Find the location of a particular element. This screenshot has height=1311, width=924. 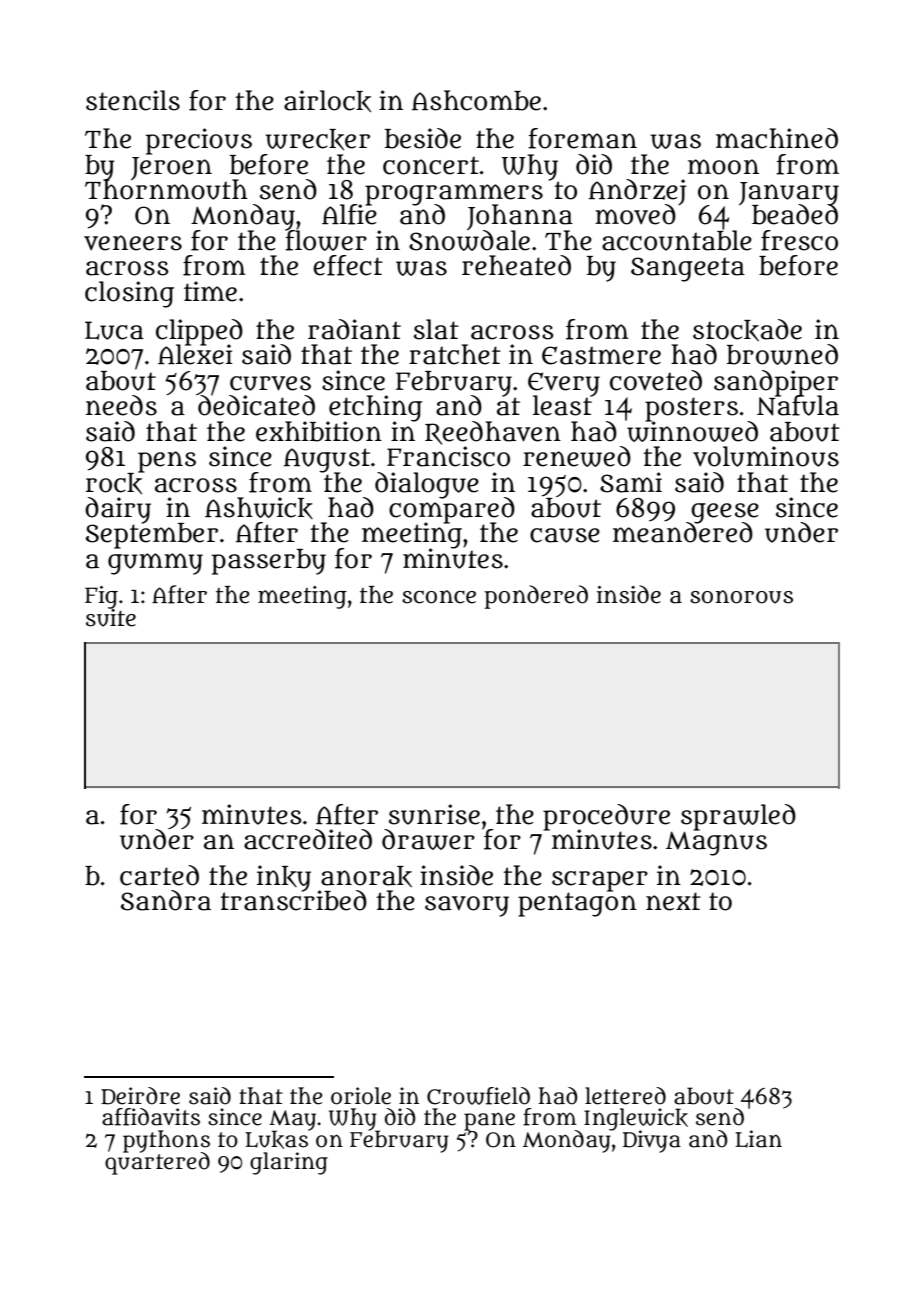

Deirdre is located at coordinates (140, 1096).
